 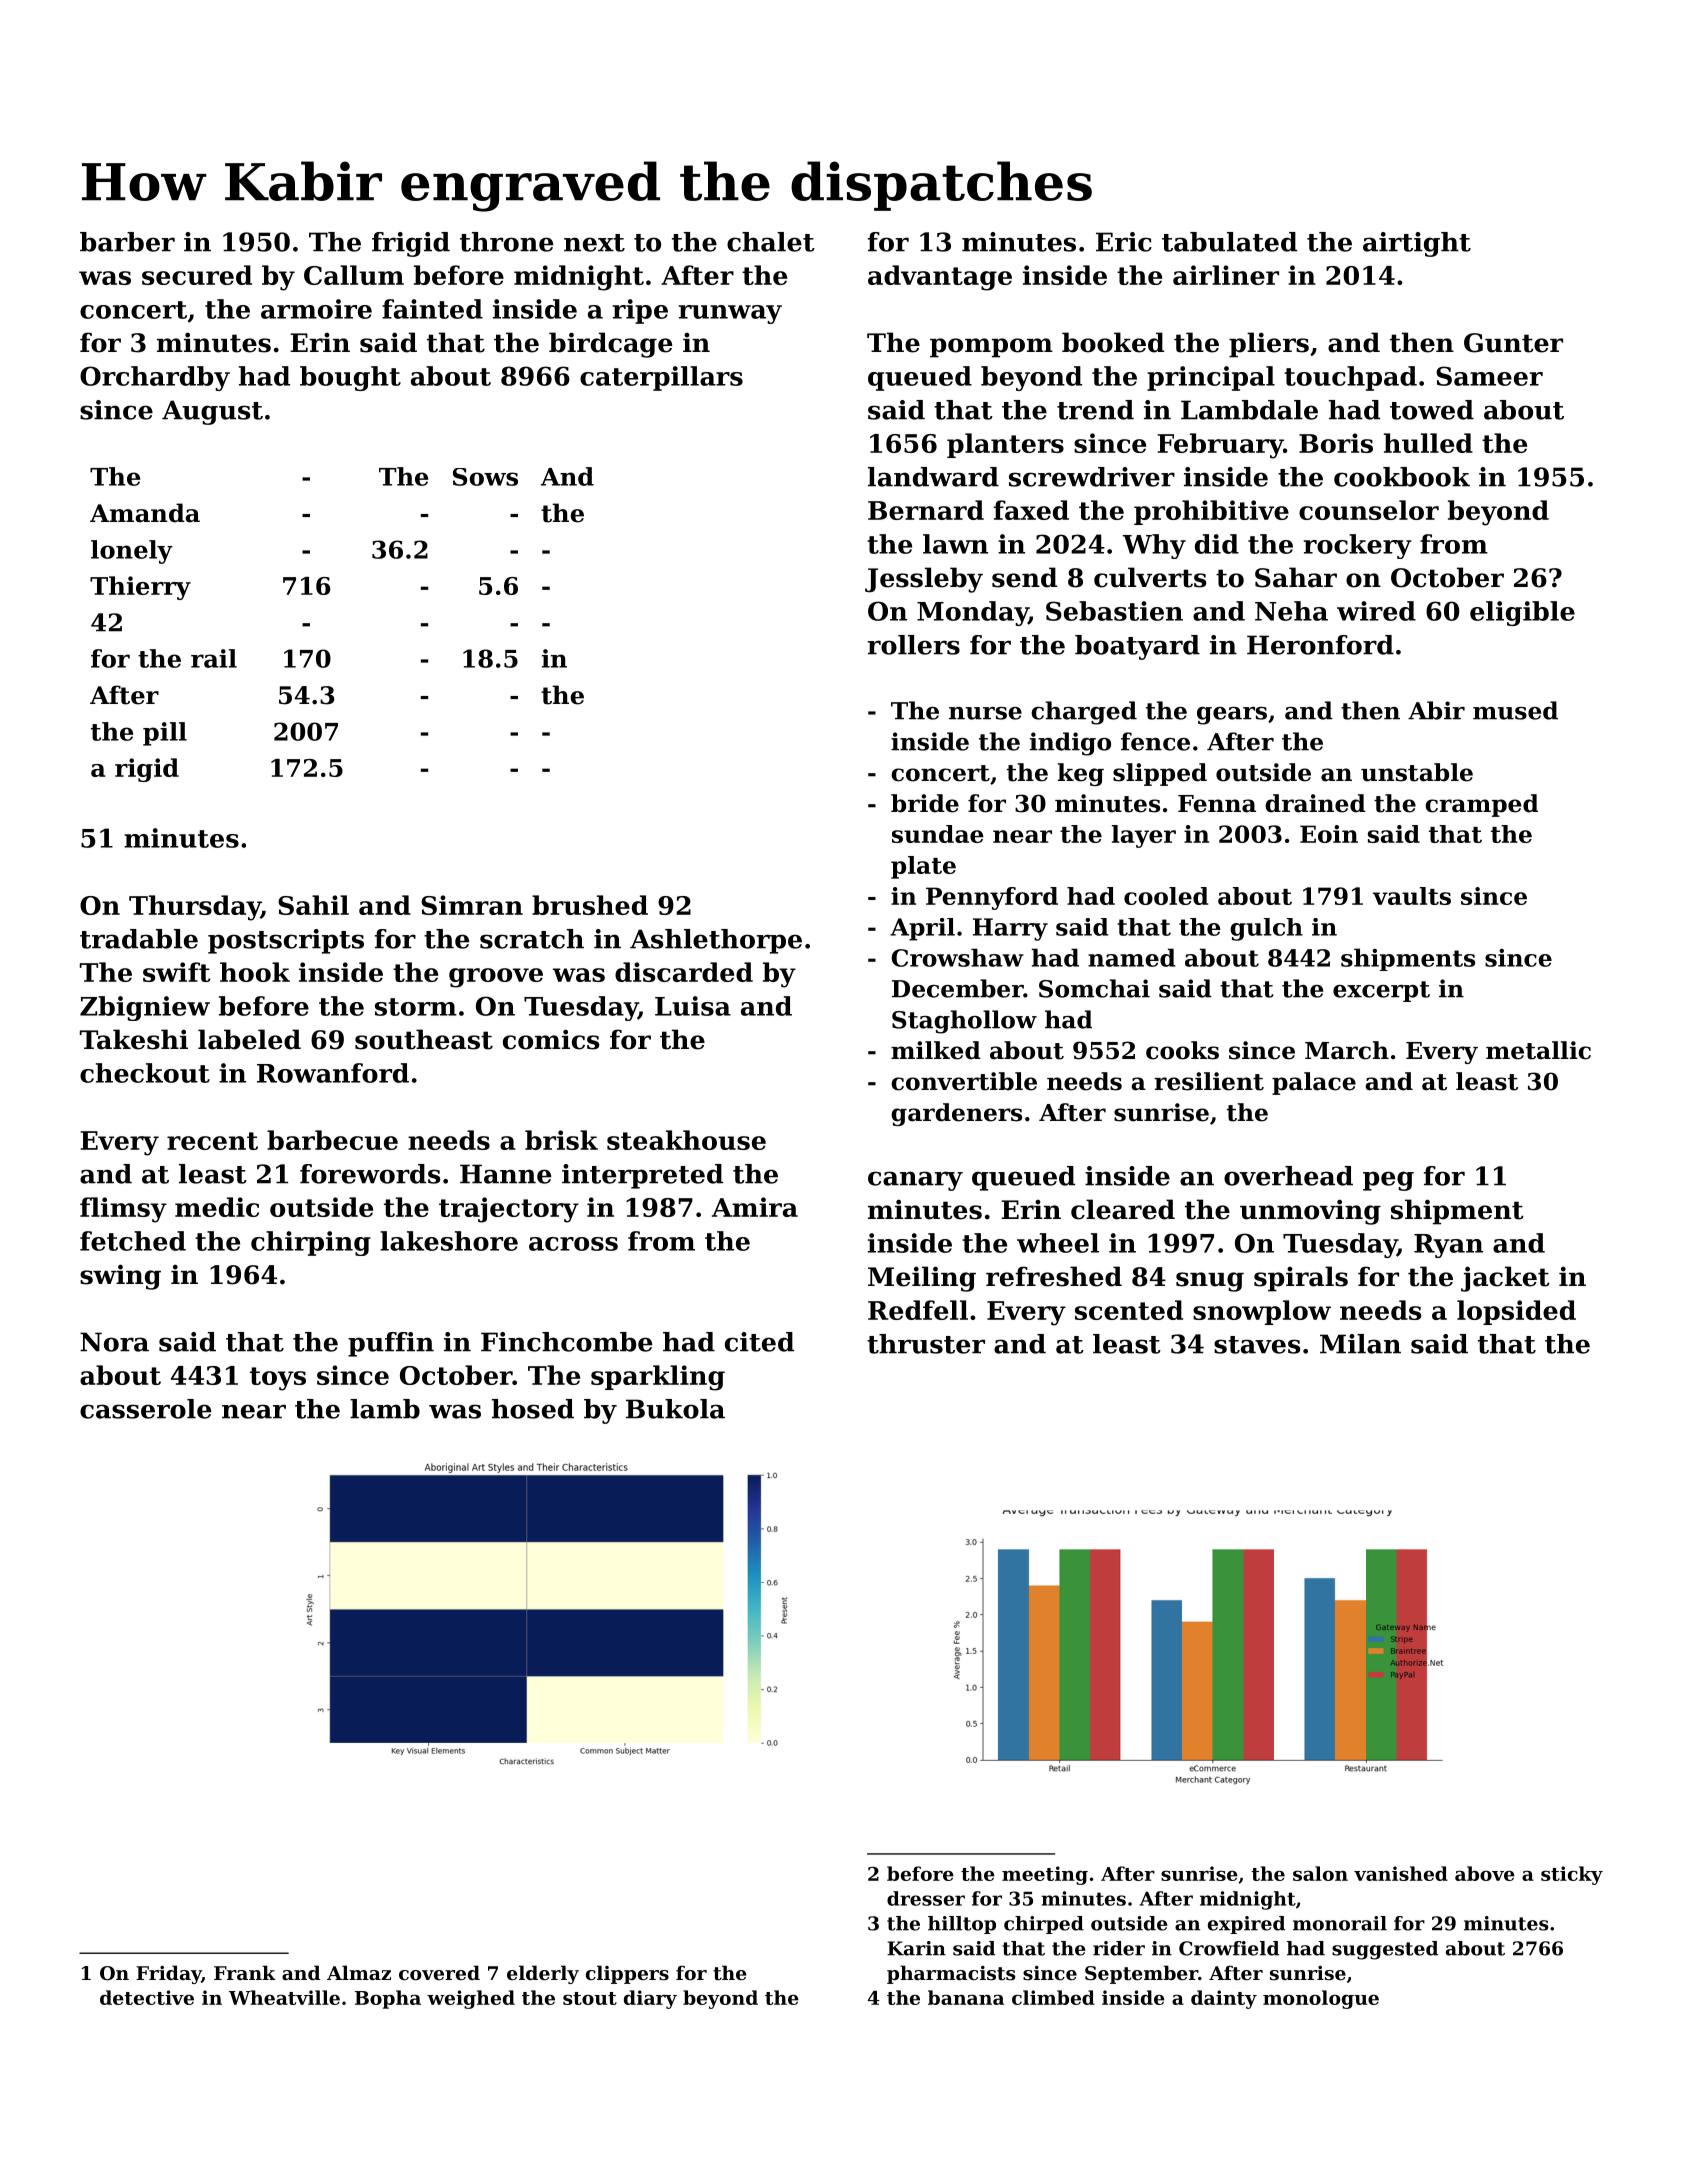 What do you see at coordinates (925, 803) in the screenshot?
I see `bride` at bounding box center [925, 803].
